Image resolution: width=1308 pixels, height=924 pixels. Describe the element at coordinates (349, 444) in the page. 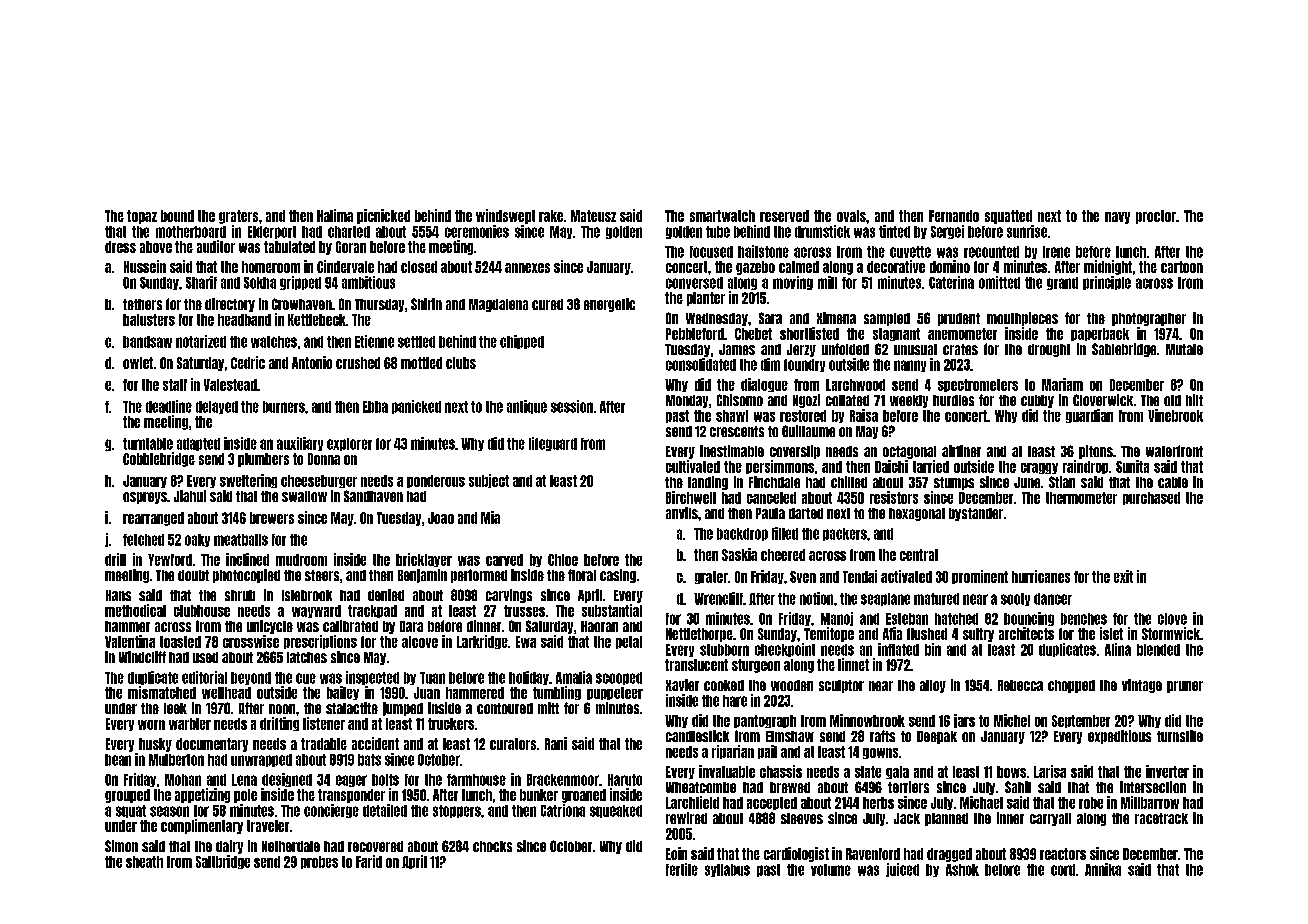

I see `explorer` at that location.
